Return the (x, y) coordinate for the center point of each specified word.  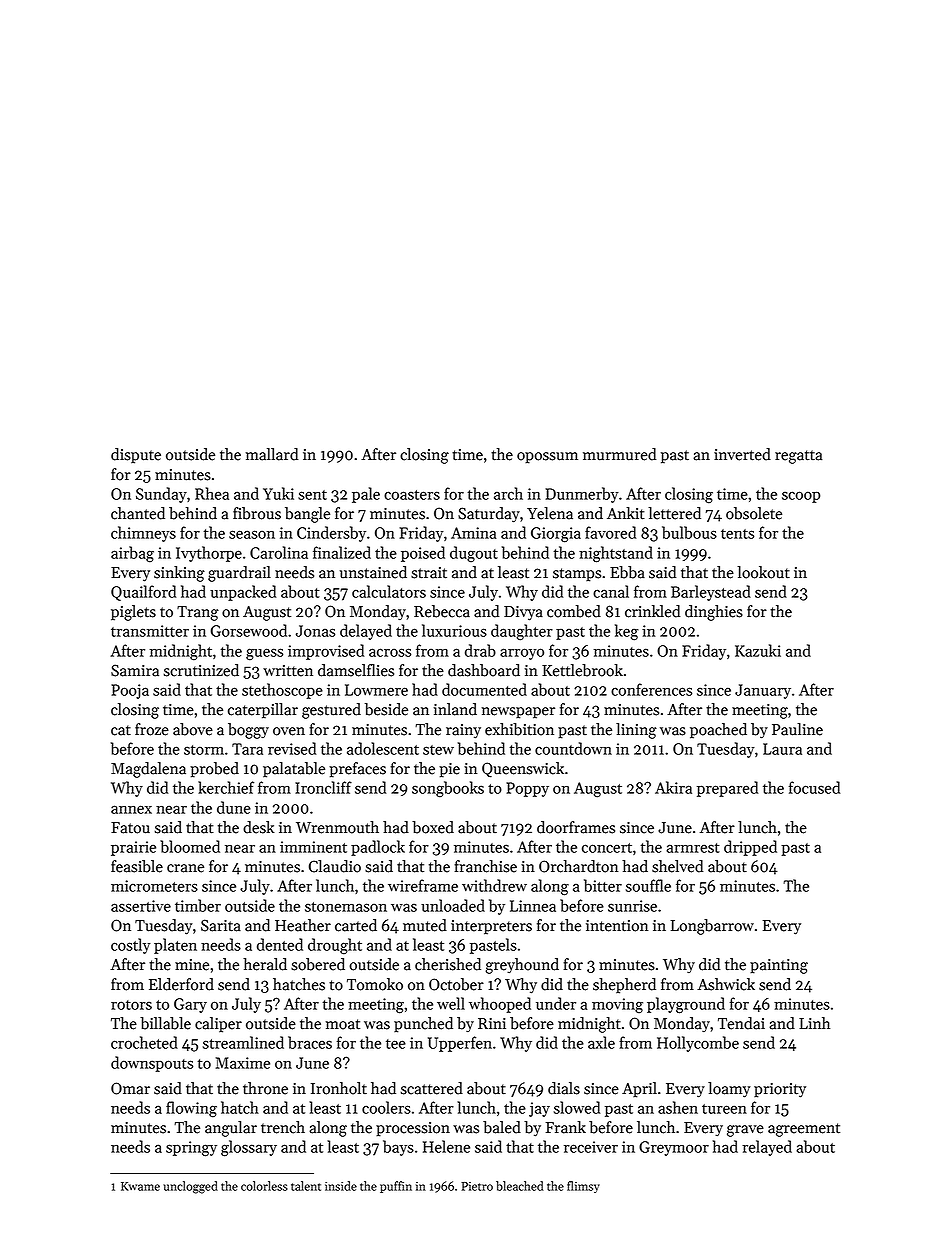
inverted (742, 454)
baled (502, 1127)
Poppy (527, 789)
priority (780, 1090)
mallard (272, 454)
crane (185, 868)
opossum (547, 458)
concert (607, 848)
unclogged (190, 1187)
